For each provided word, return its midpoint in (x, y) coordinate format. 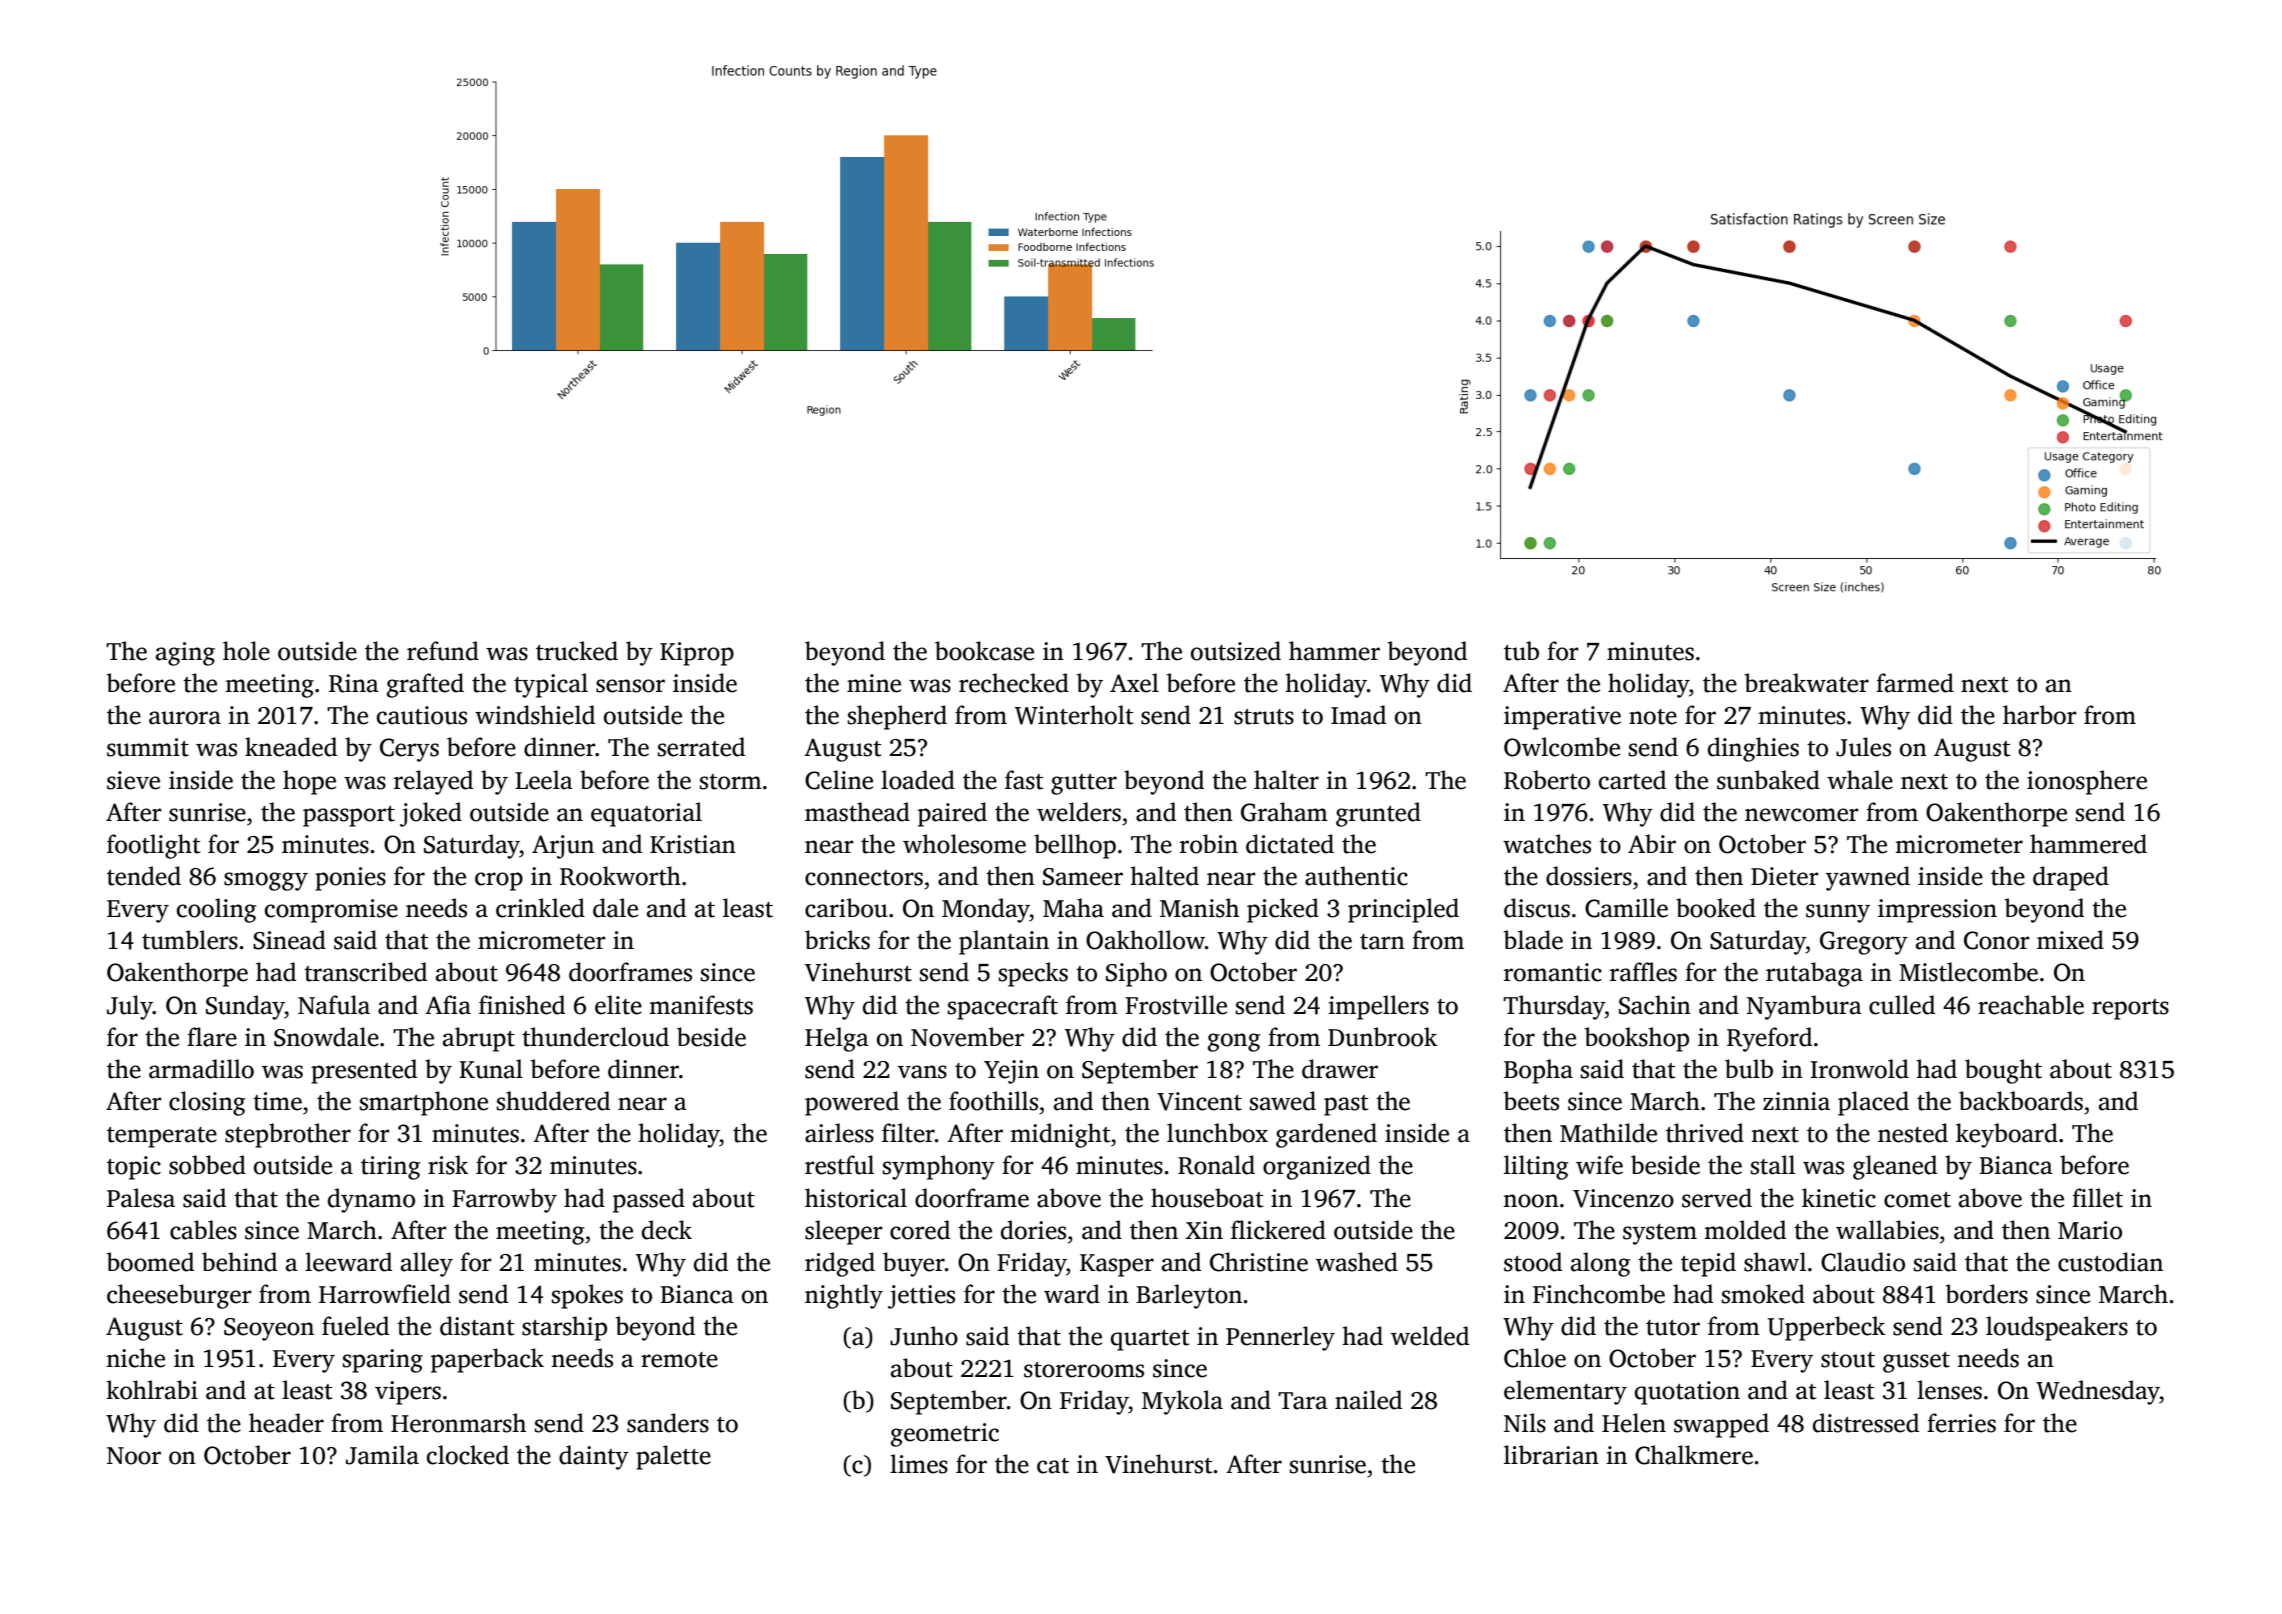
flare (212, 1037)
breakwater (1807, 683)
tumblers (190, 940)
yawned (1868, 878)
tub (1521, 651)
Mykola (1182, 1402)
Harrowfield (385, 1294)
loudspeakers (2057, 1328)
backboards (2021, 1101)
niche (135, 1358)
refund (443, 651)
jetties (921, 1297)
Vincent (1199, 1101)
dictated (1290, 844)
